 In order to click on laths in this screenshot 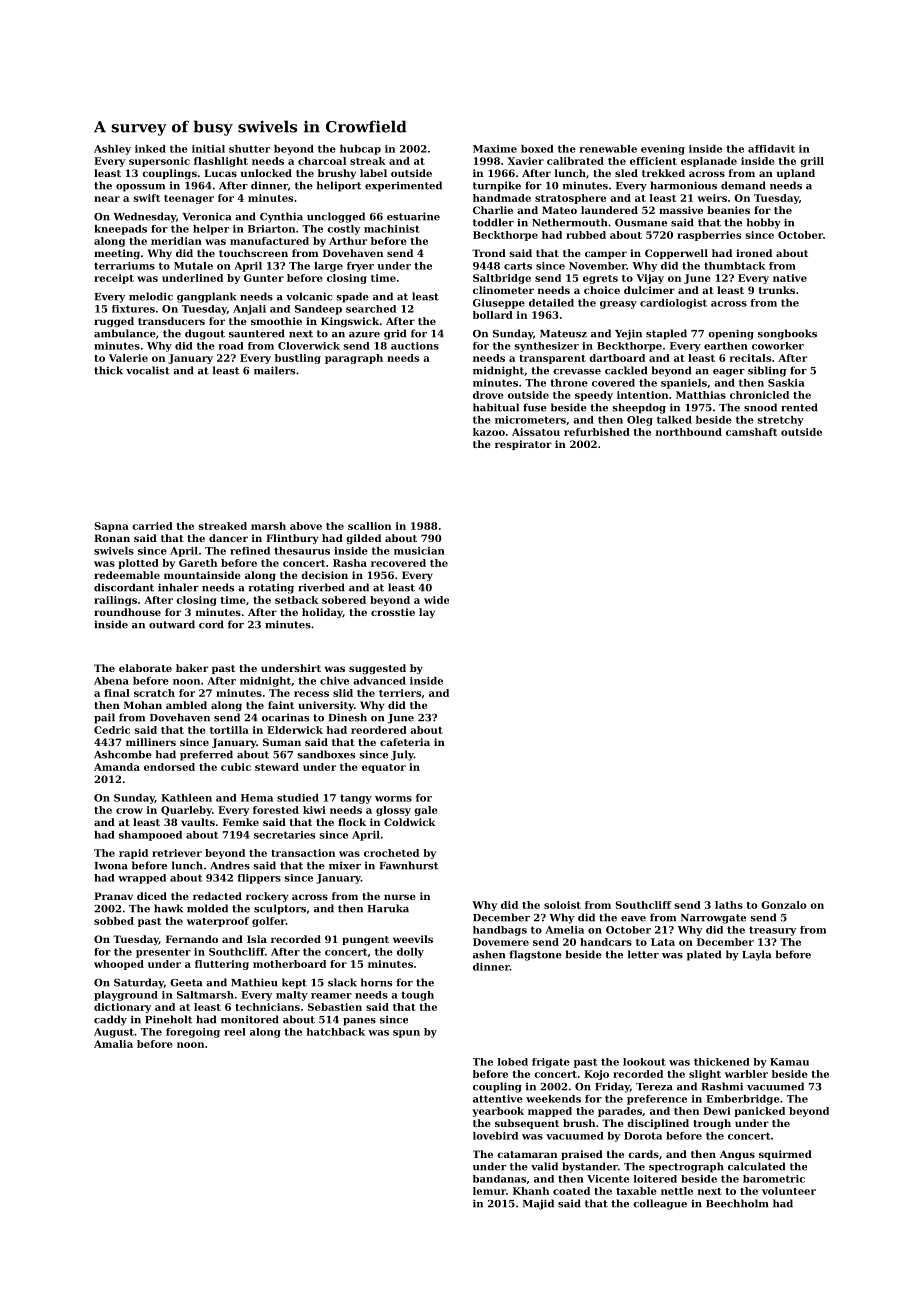, I will do `click(729, 905)`.
